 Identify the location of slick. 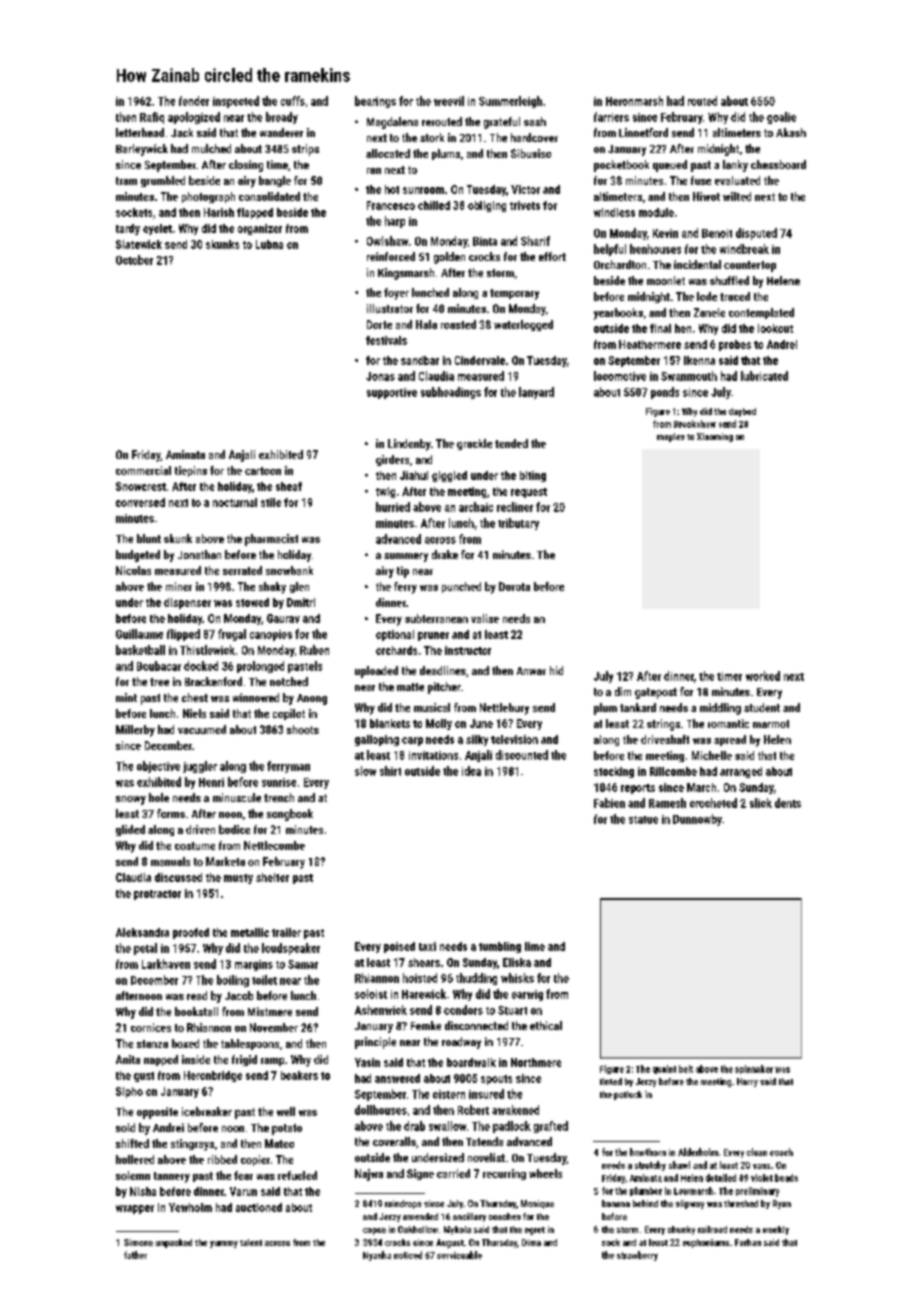
(761, 803).
